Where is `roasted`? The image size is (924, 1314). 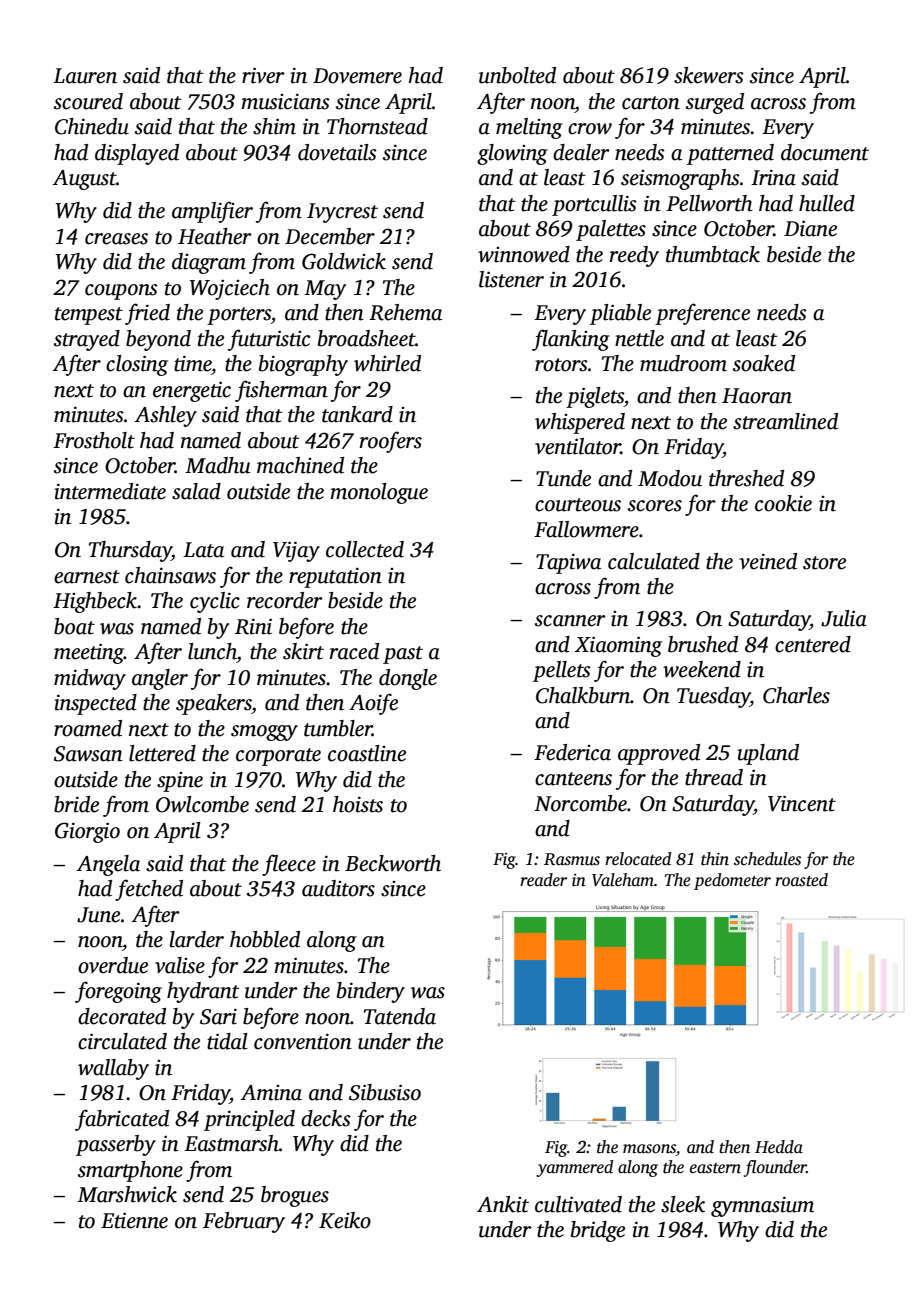
roasted is located at coordinates (801, 880).
